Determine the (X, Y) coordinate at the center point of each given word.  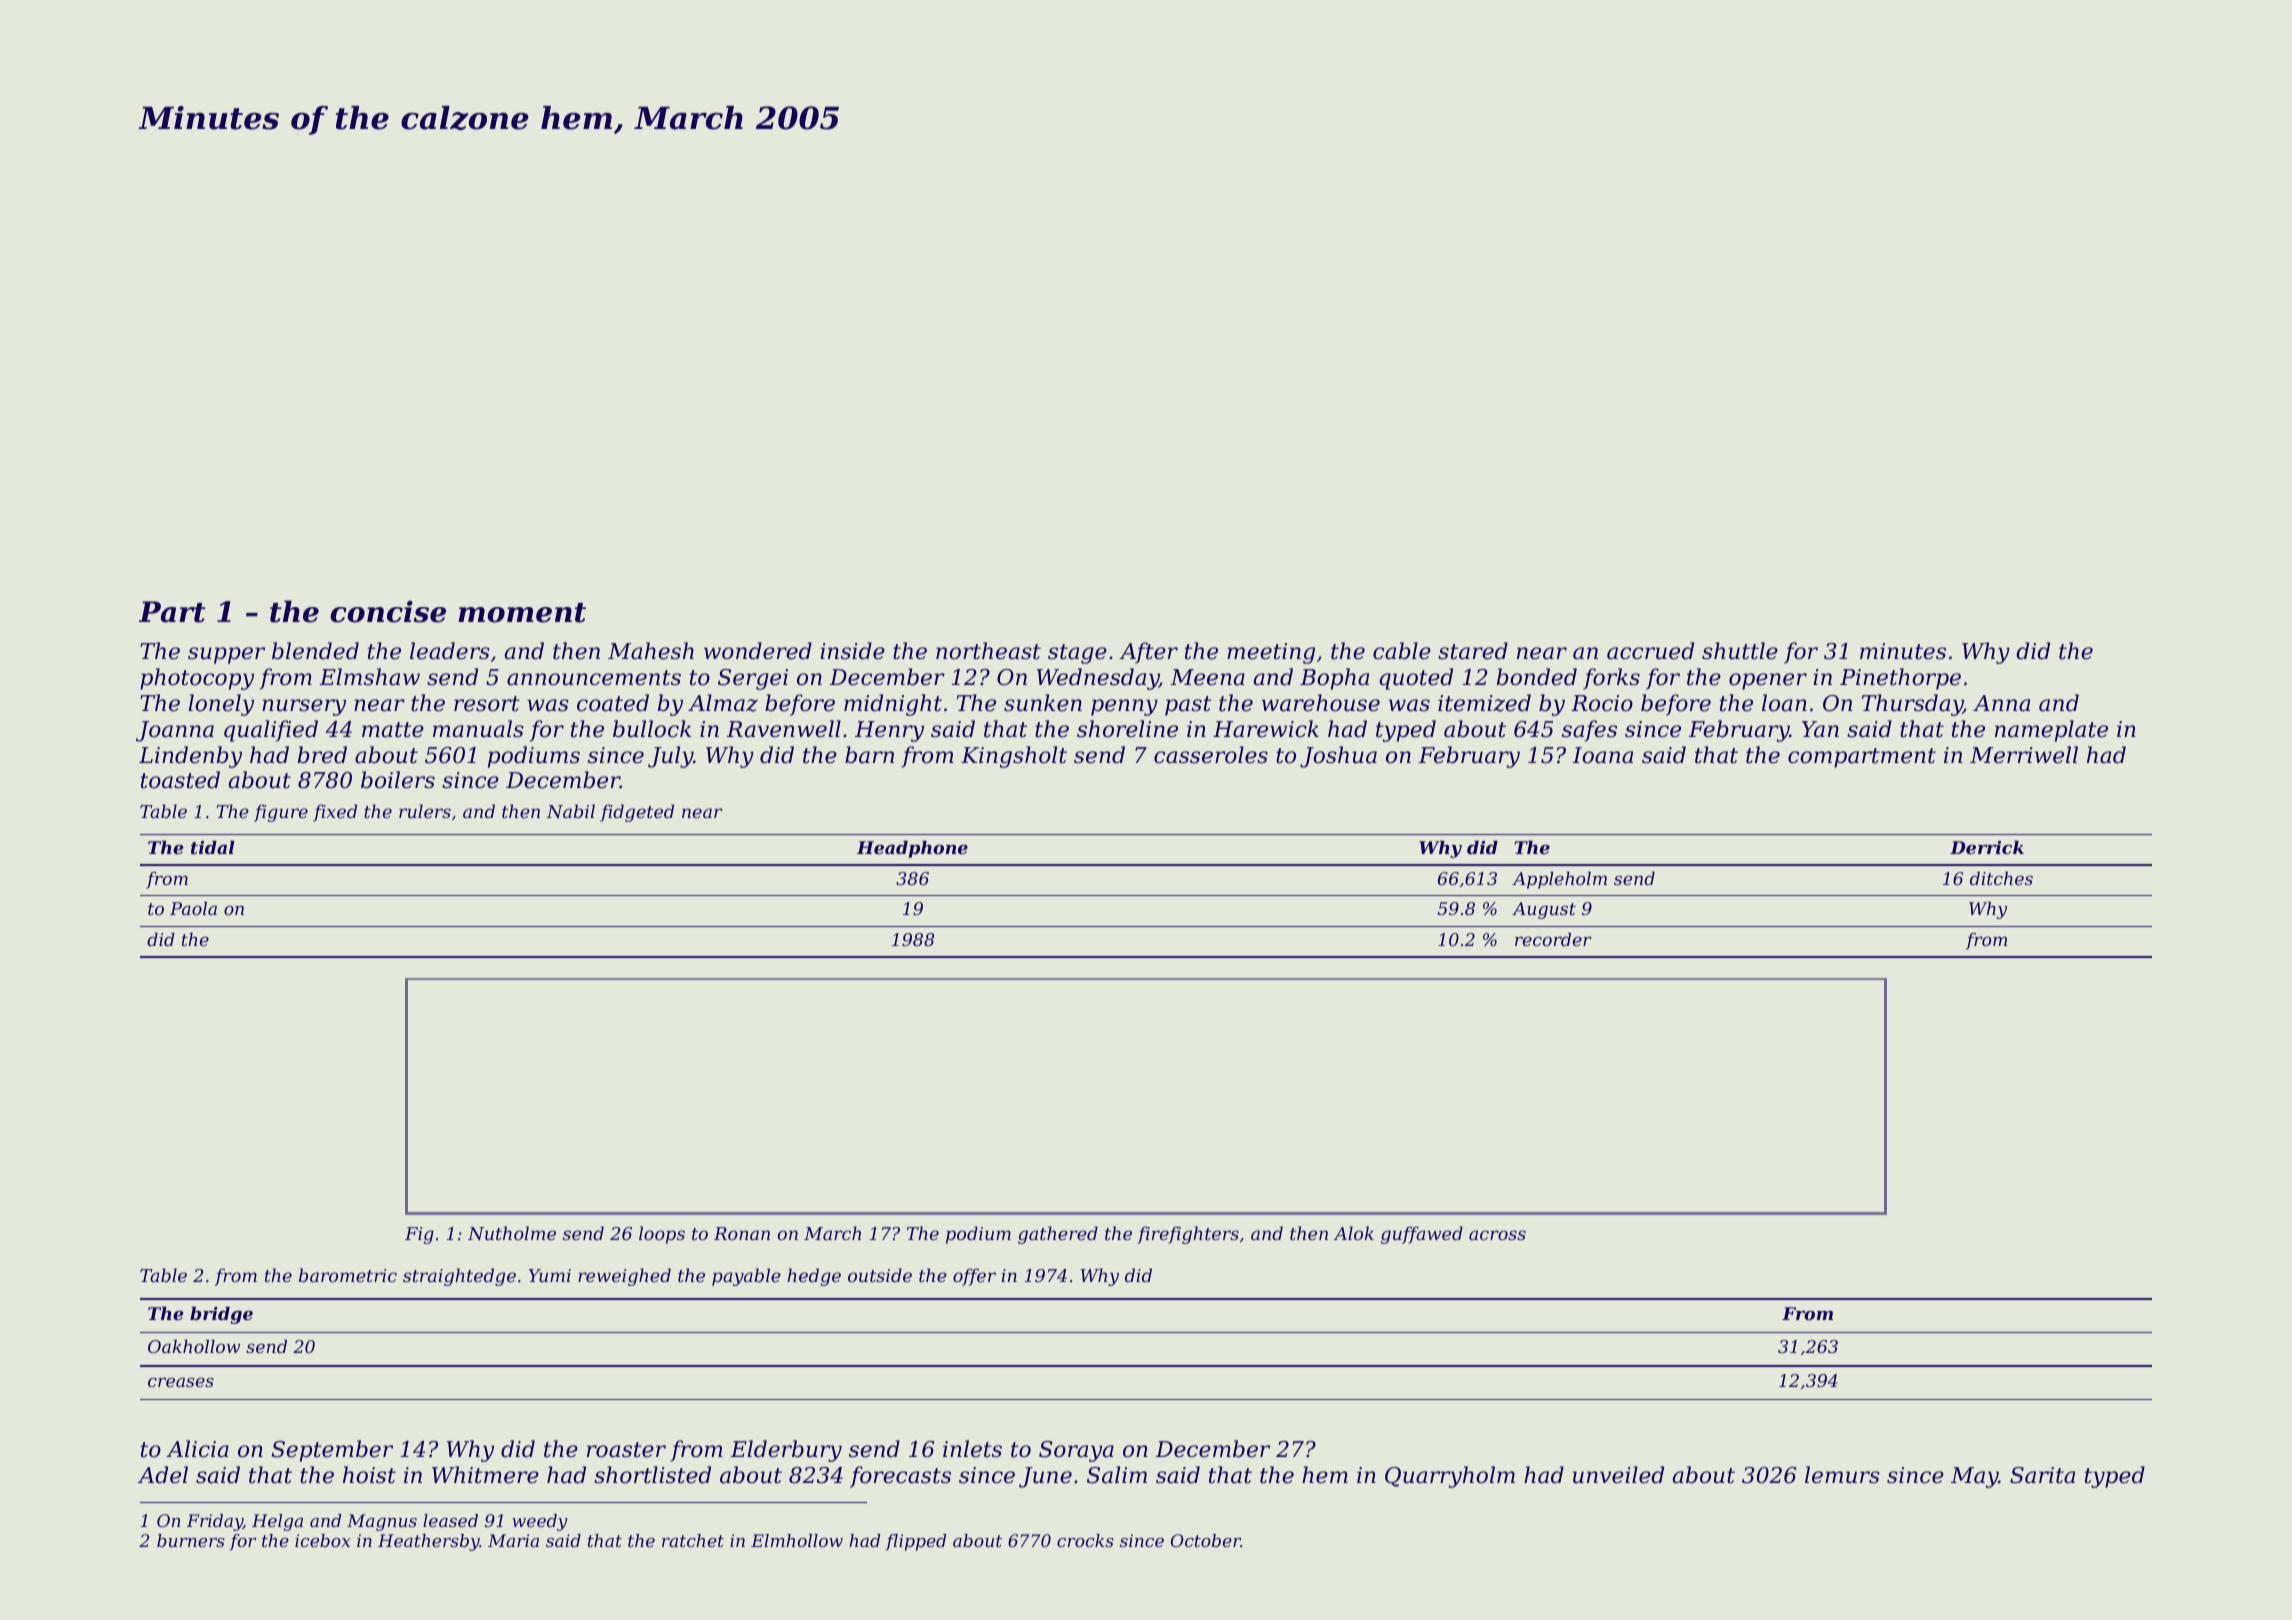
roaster (626, 1450)
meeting (1271, 653)
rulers (425, 811)
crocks (1085, 1540)
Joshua (1338, 757)
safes (1589, 731)
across (1497, 1235)
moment (522, 613)
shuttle (1740, 651)
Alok (1354, 1233)
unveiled (1618, 1475)
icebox (323, 1540)
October (1206, 1540)
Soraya (1076, 1451)
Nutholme (512, 1233)
